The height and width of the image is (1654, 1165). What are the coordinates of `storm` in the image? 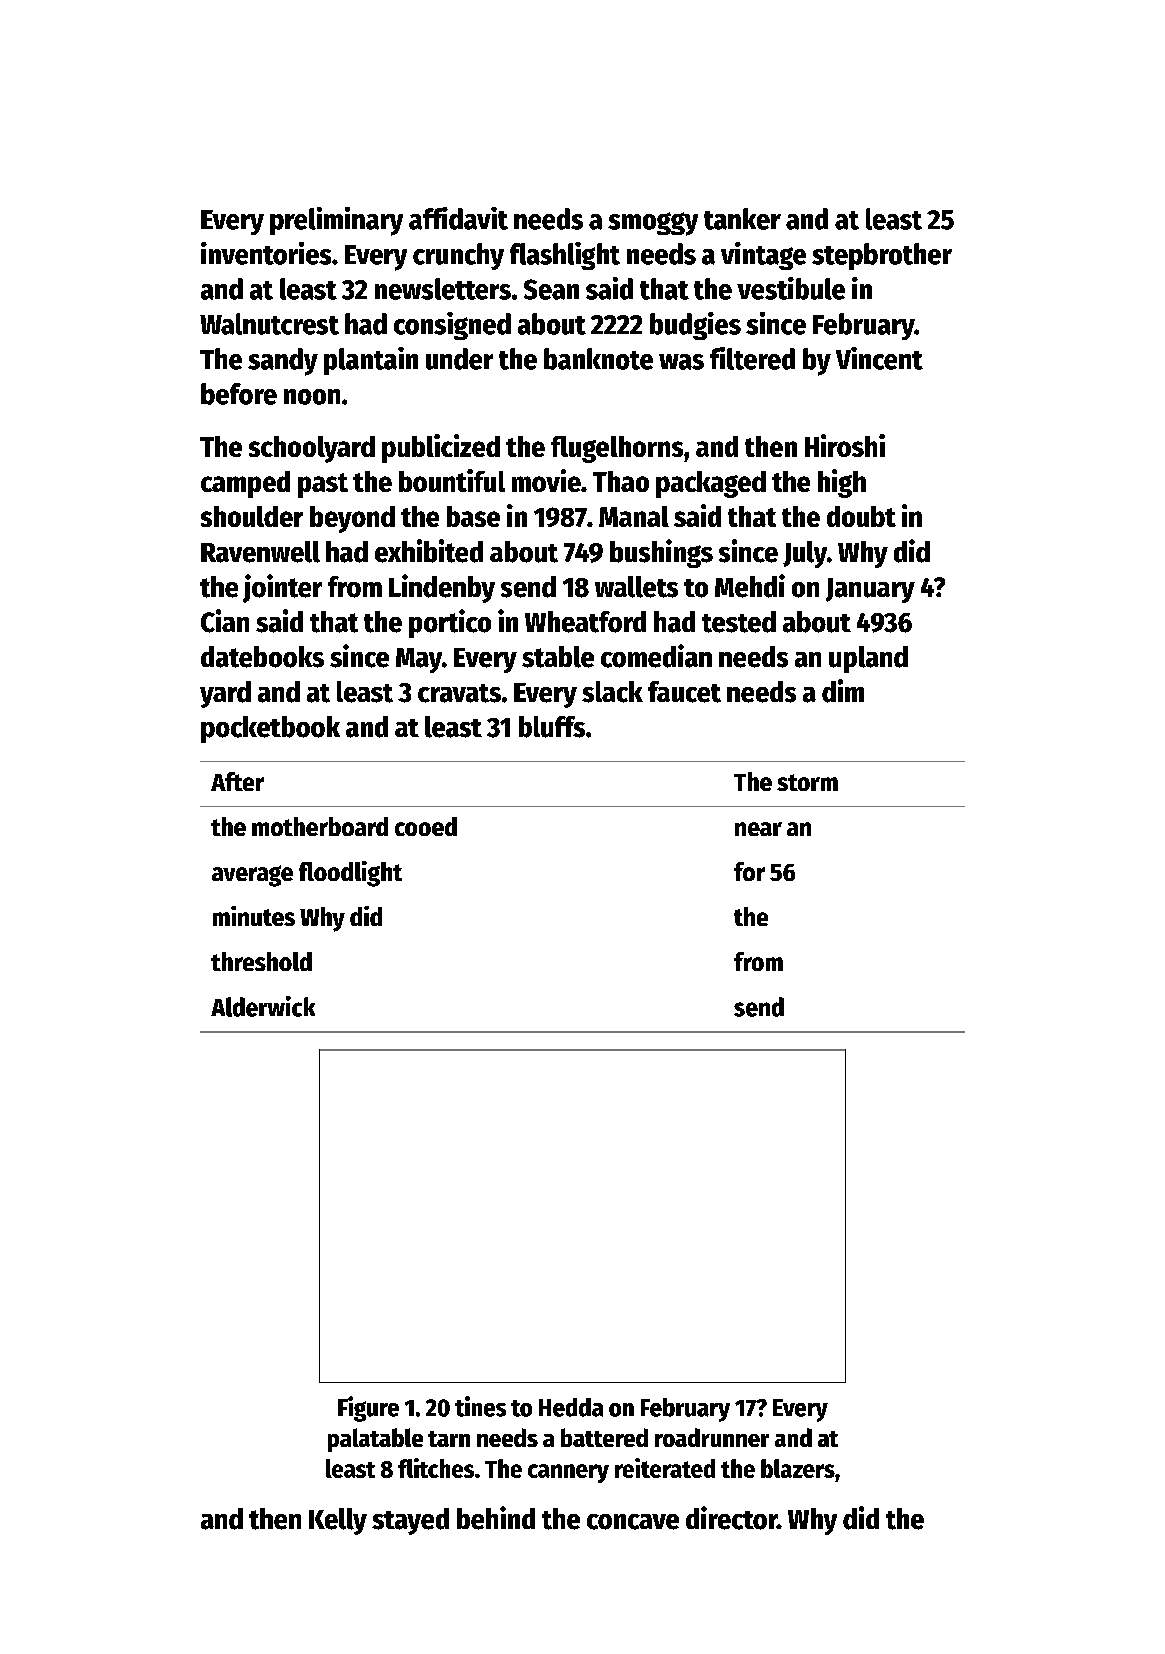 It's located at (807, 782).
